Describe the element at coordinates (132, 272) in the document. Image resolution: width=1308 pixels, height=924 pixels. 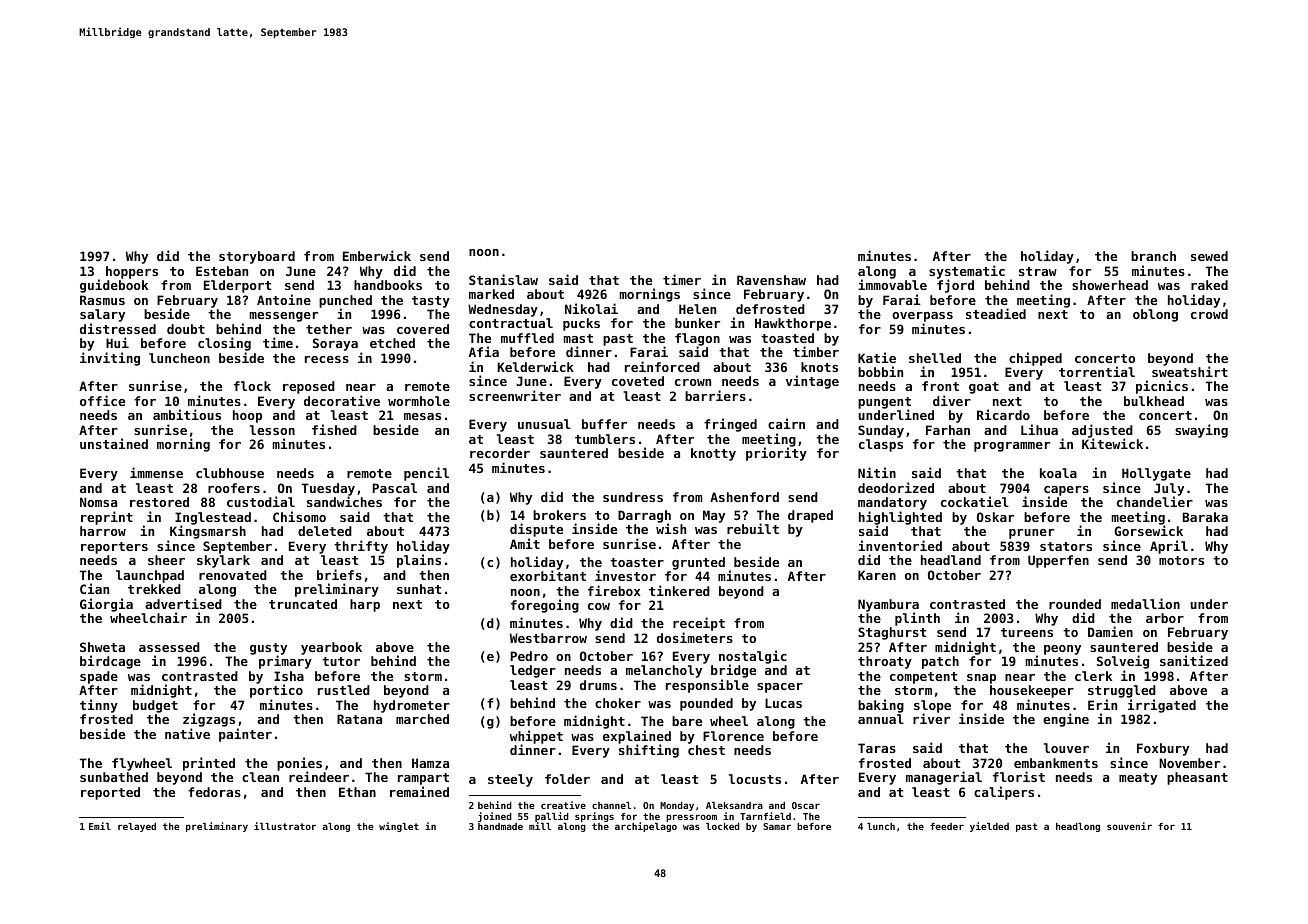
I see `hoppers` at that location.
